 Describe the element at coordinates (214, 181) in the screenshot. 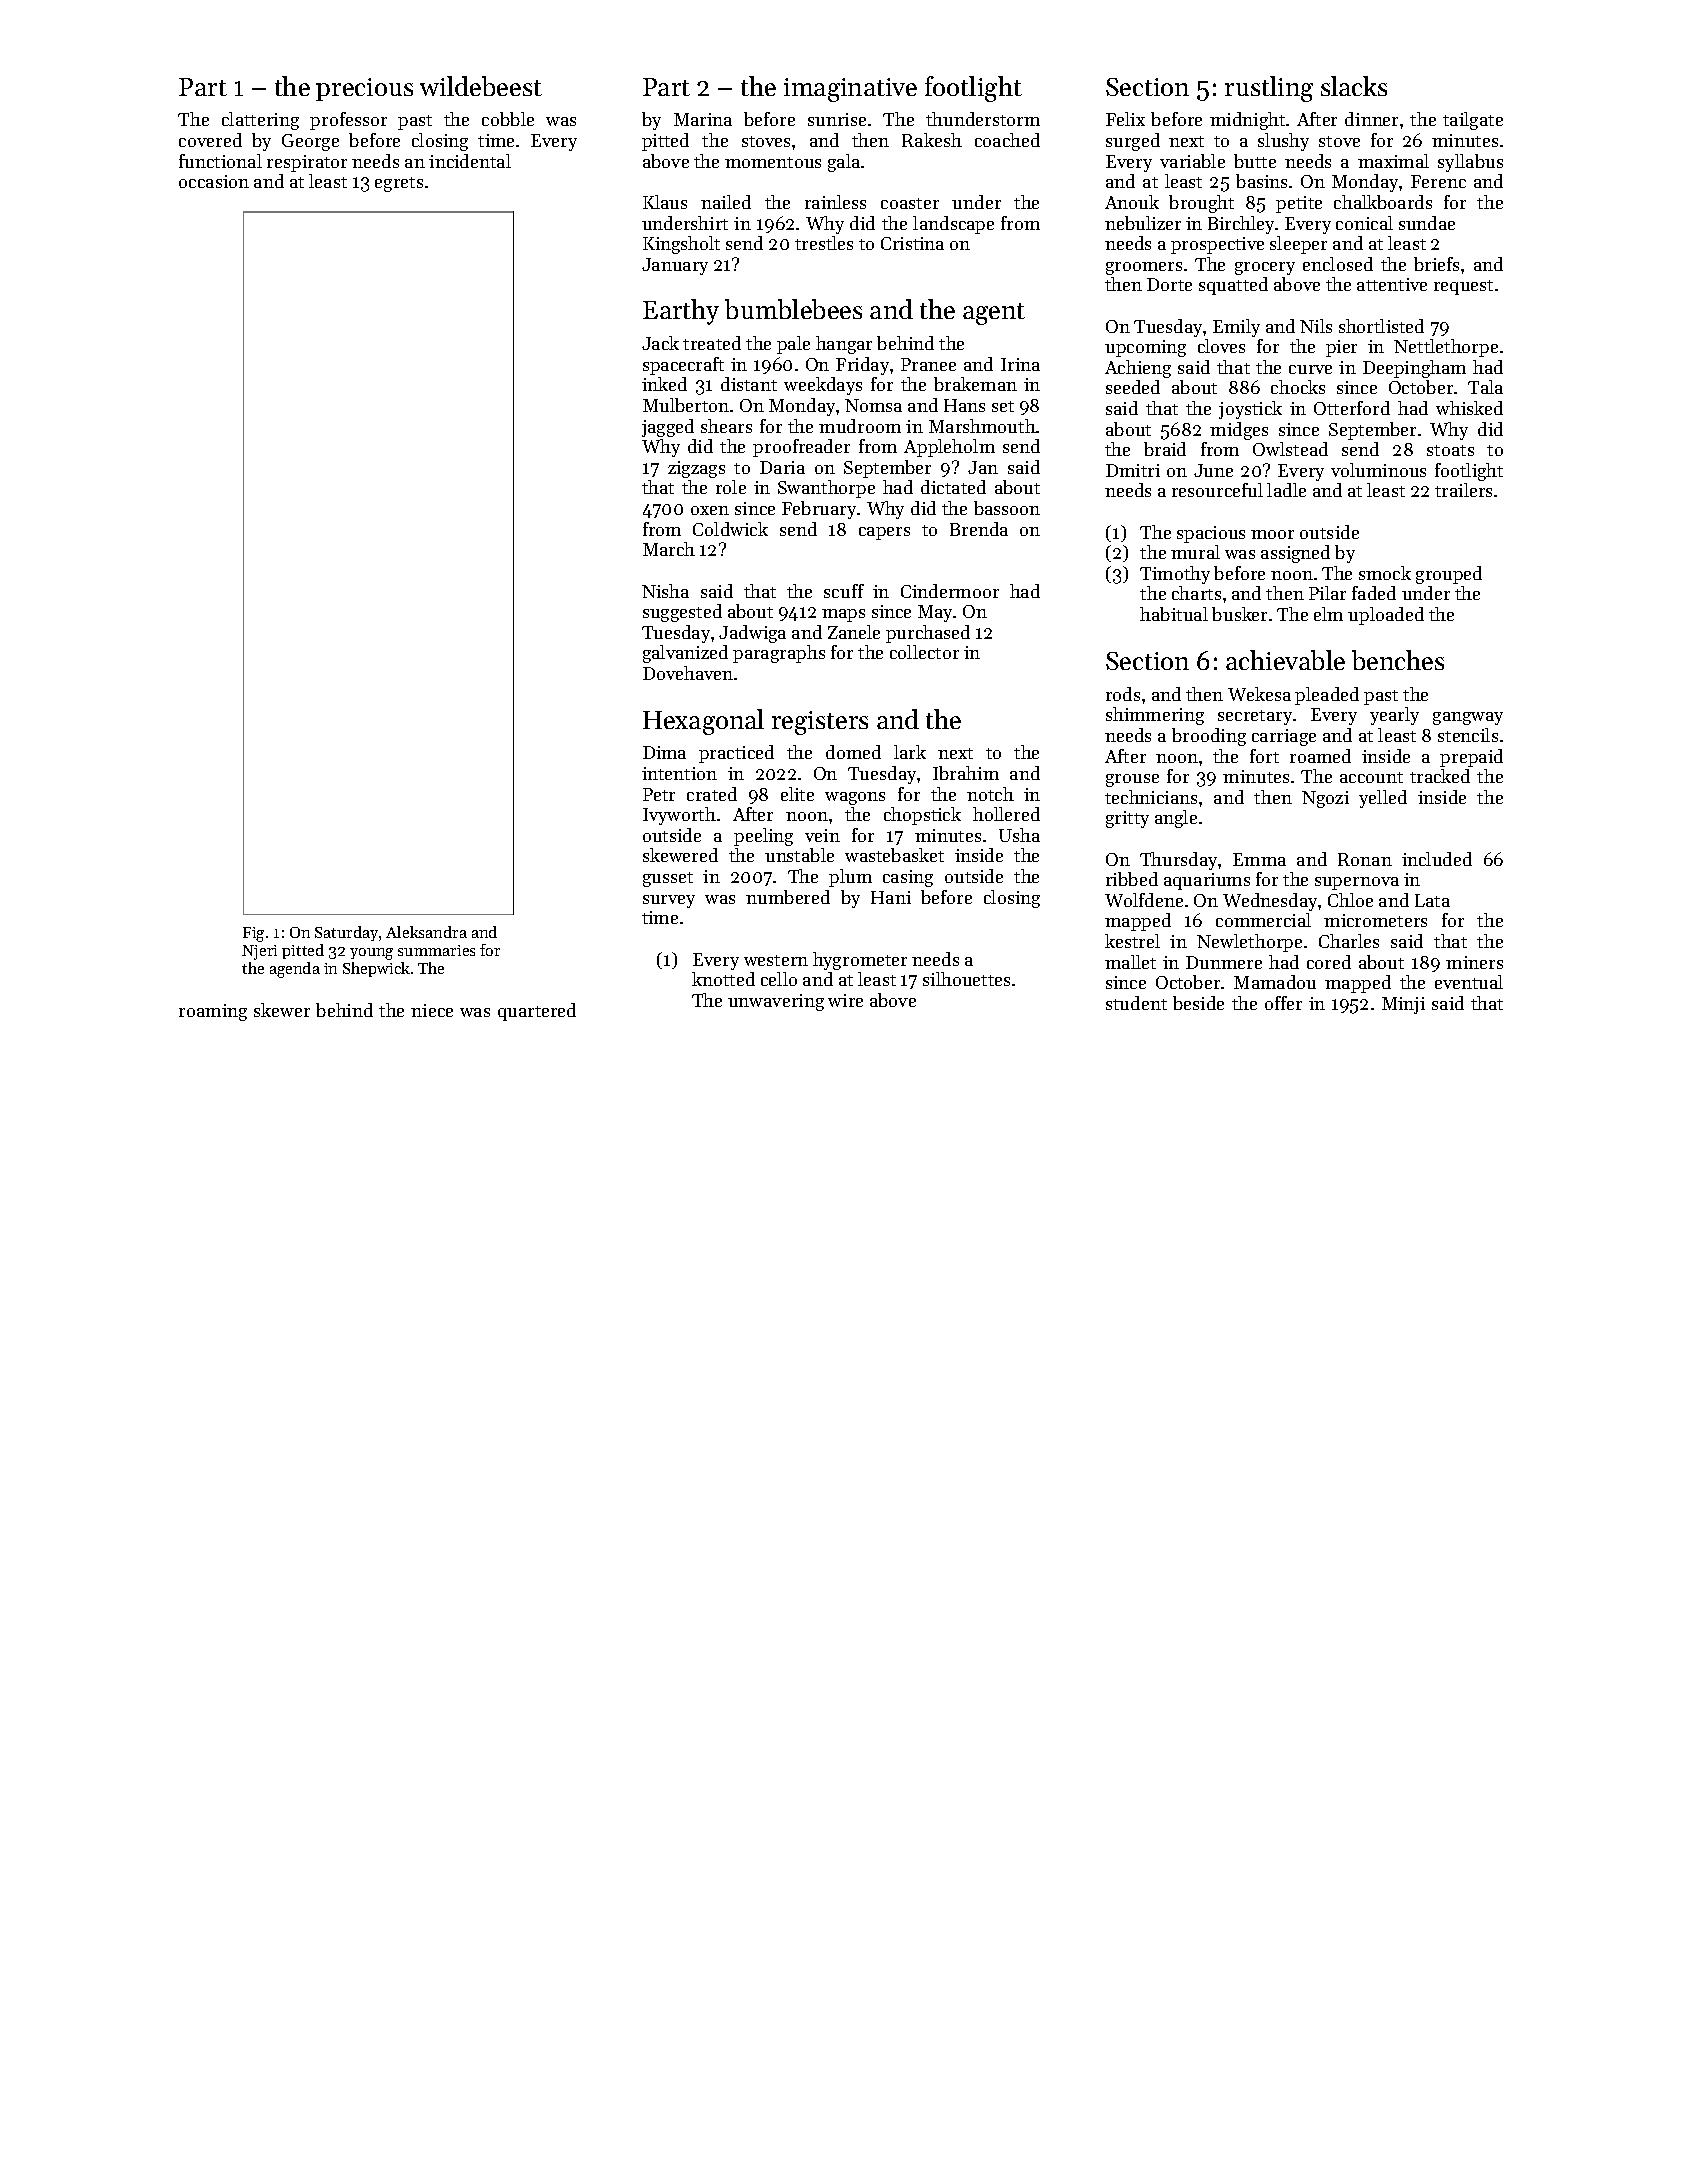

I see `occasion` at that location.
